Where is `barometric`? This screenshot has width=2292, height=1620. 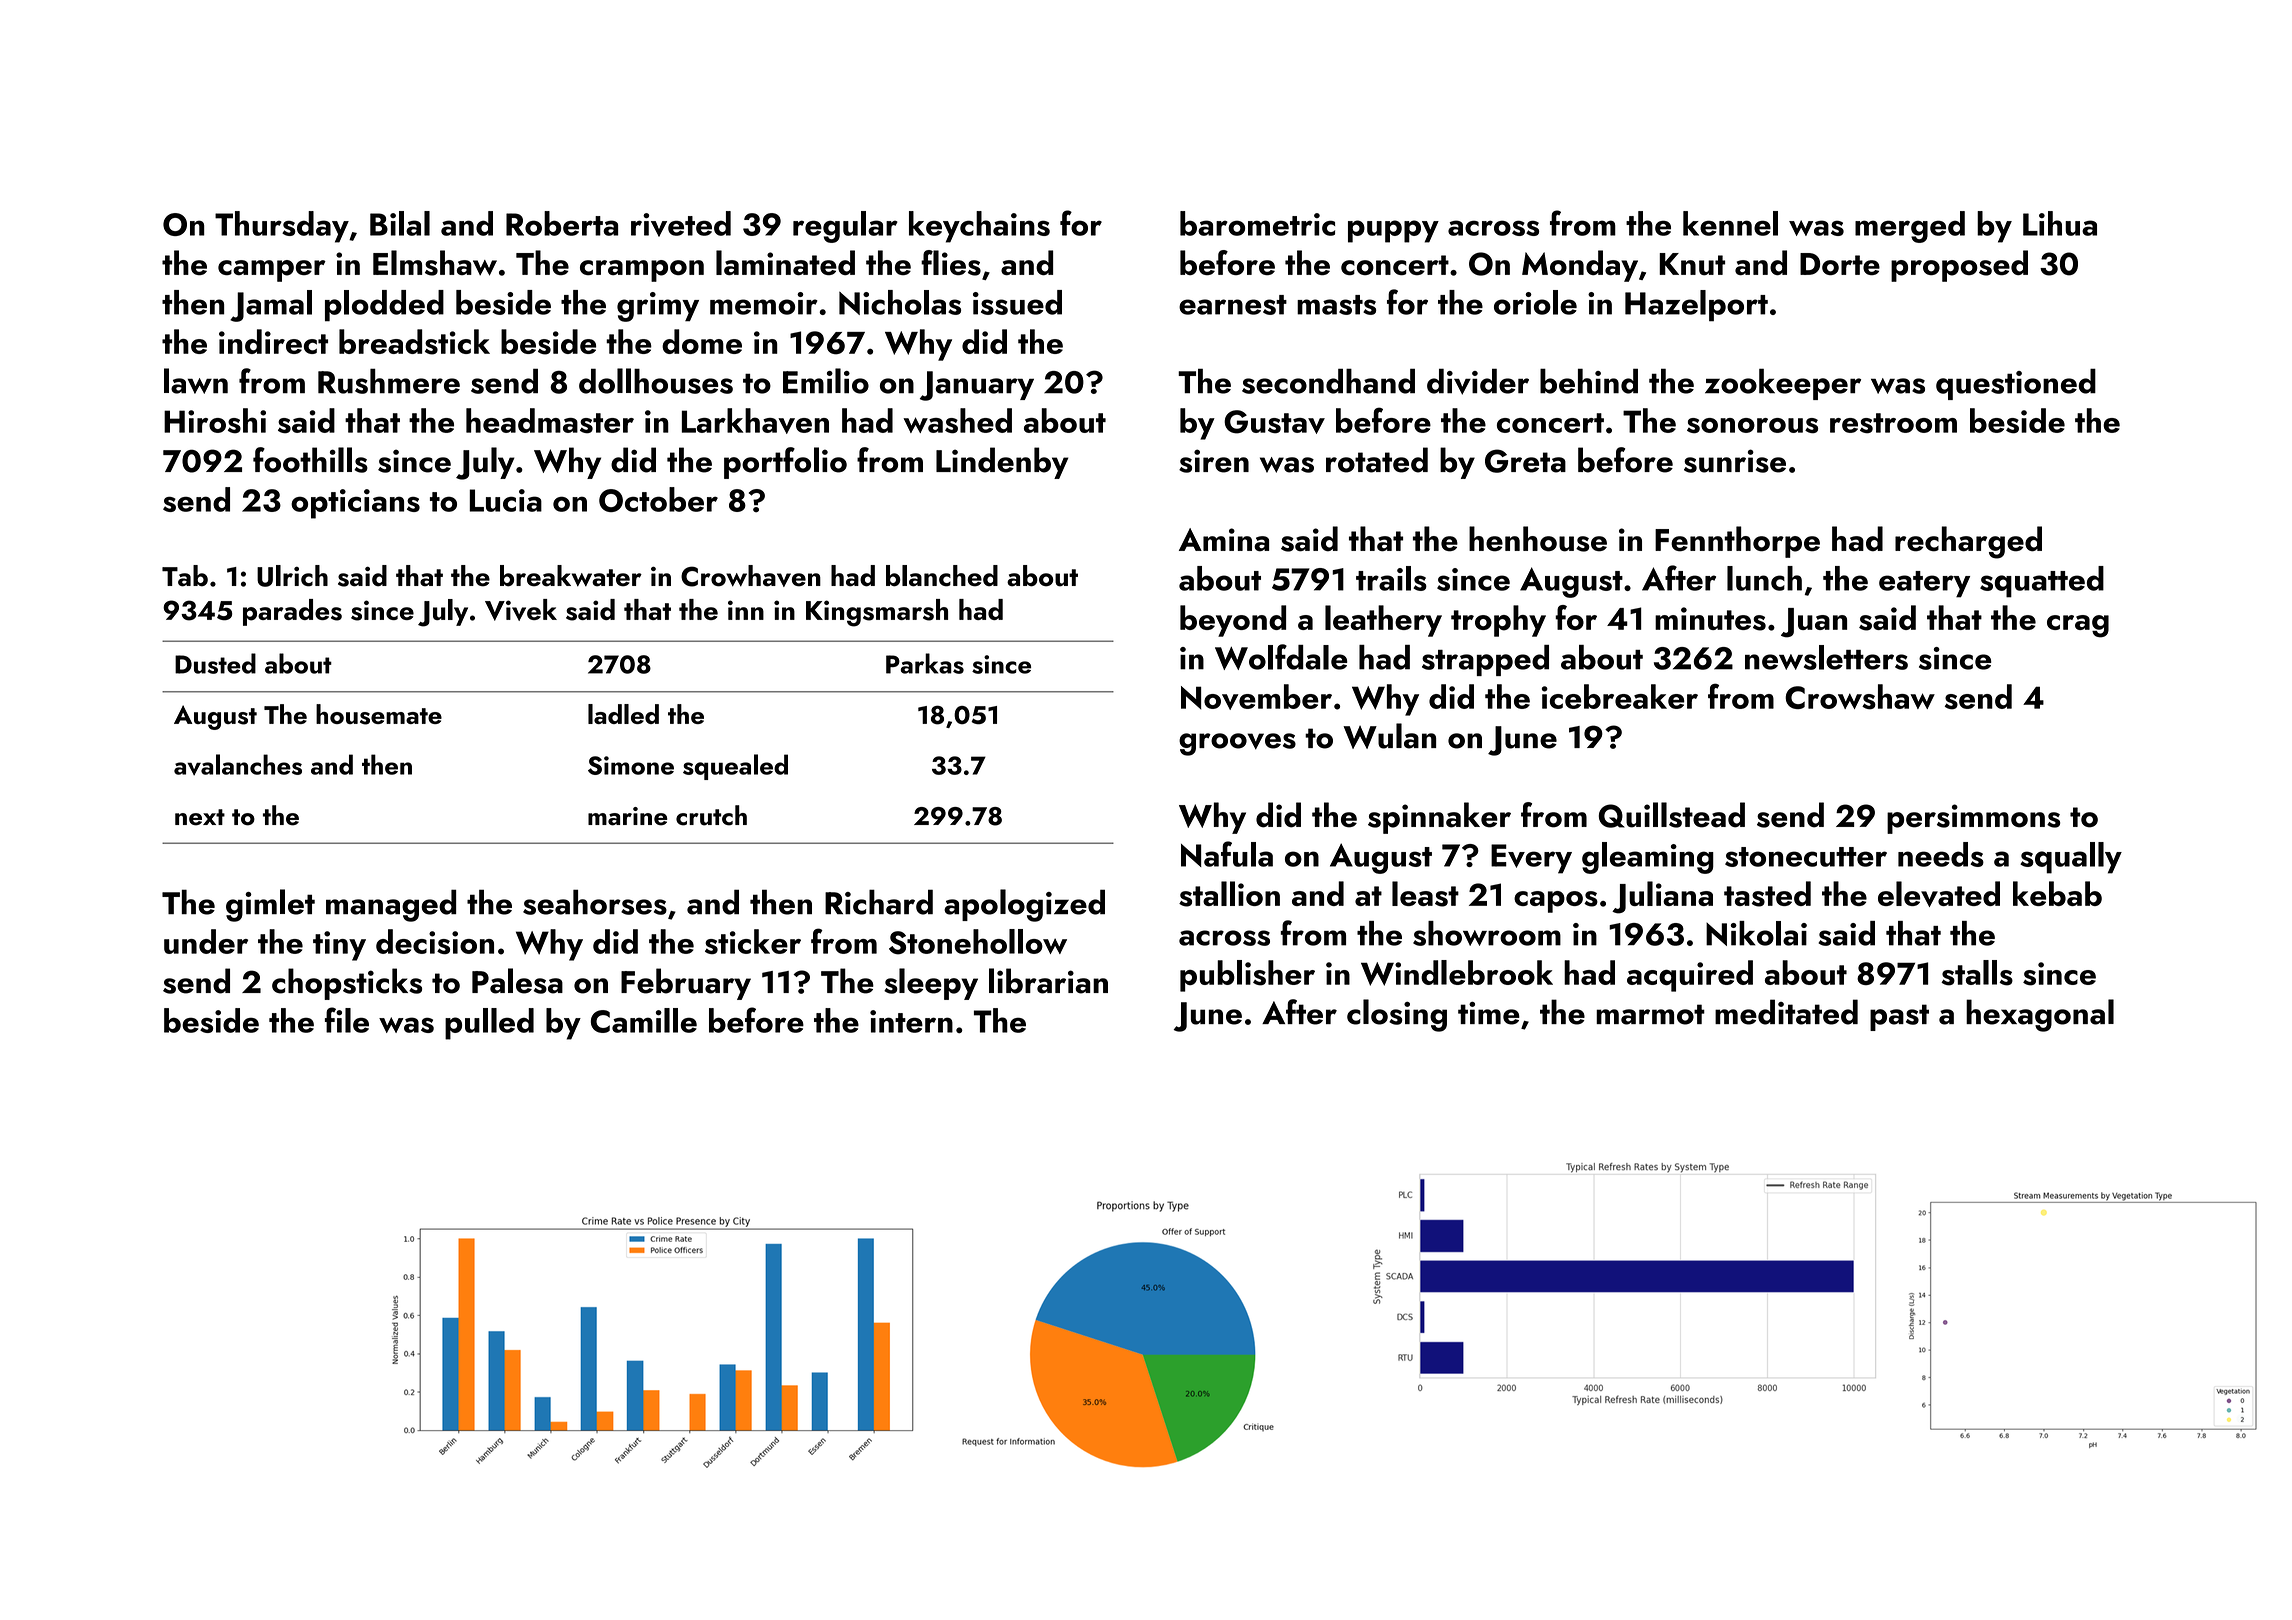
barometric is located at coordinates (1257, 223).
